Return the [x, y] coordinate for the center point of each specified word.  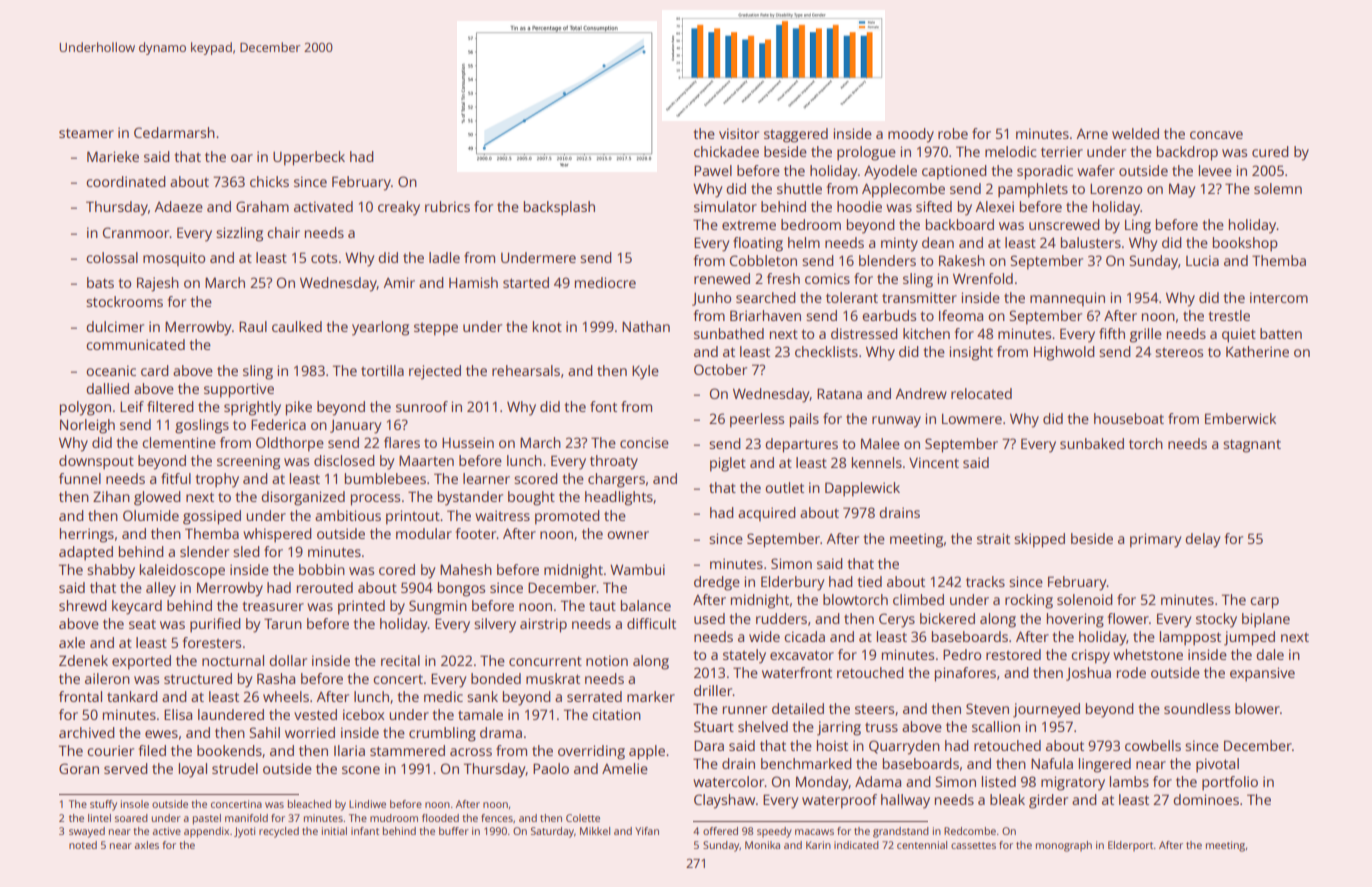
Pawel [713, 170]
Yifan [647, 831]
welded [1135, 133]
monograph [1064, 846]
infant [365, 831]
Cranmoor [136, 232]
